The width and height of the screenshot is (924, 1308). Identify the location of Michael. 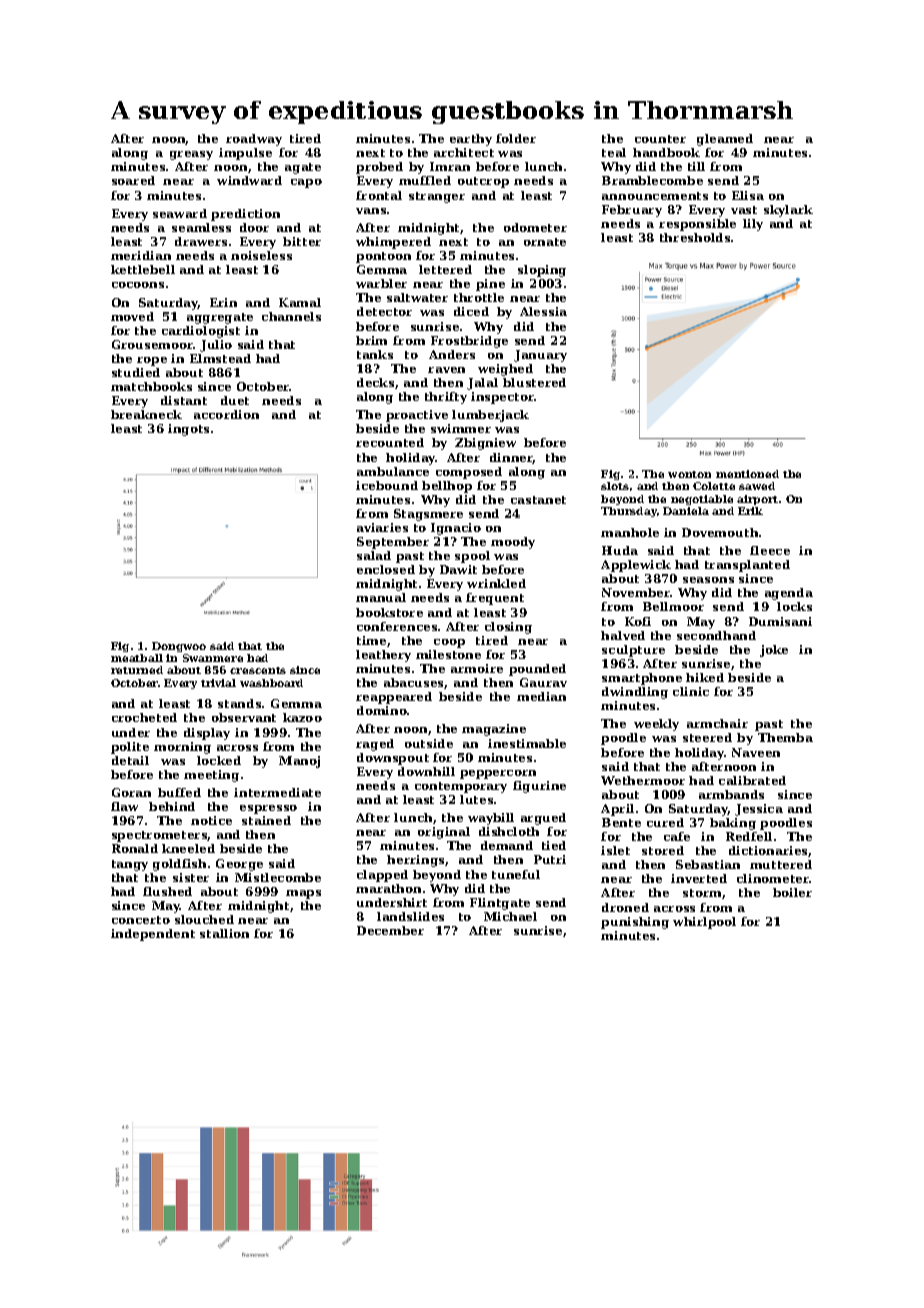
(510, 916).
